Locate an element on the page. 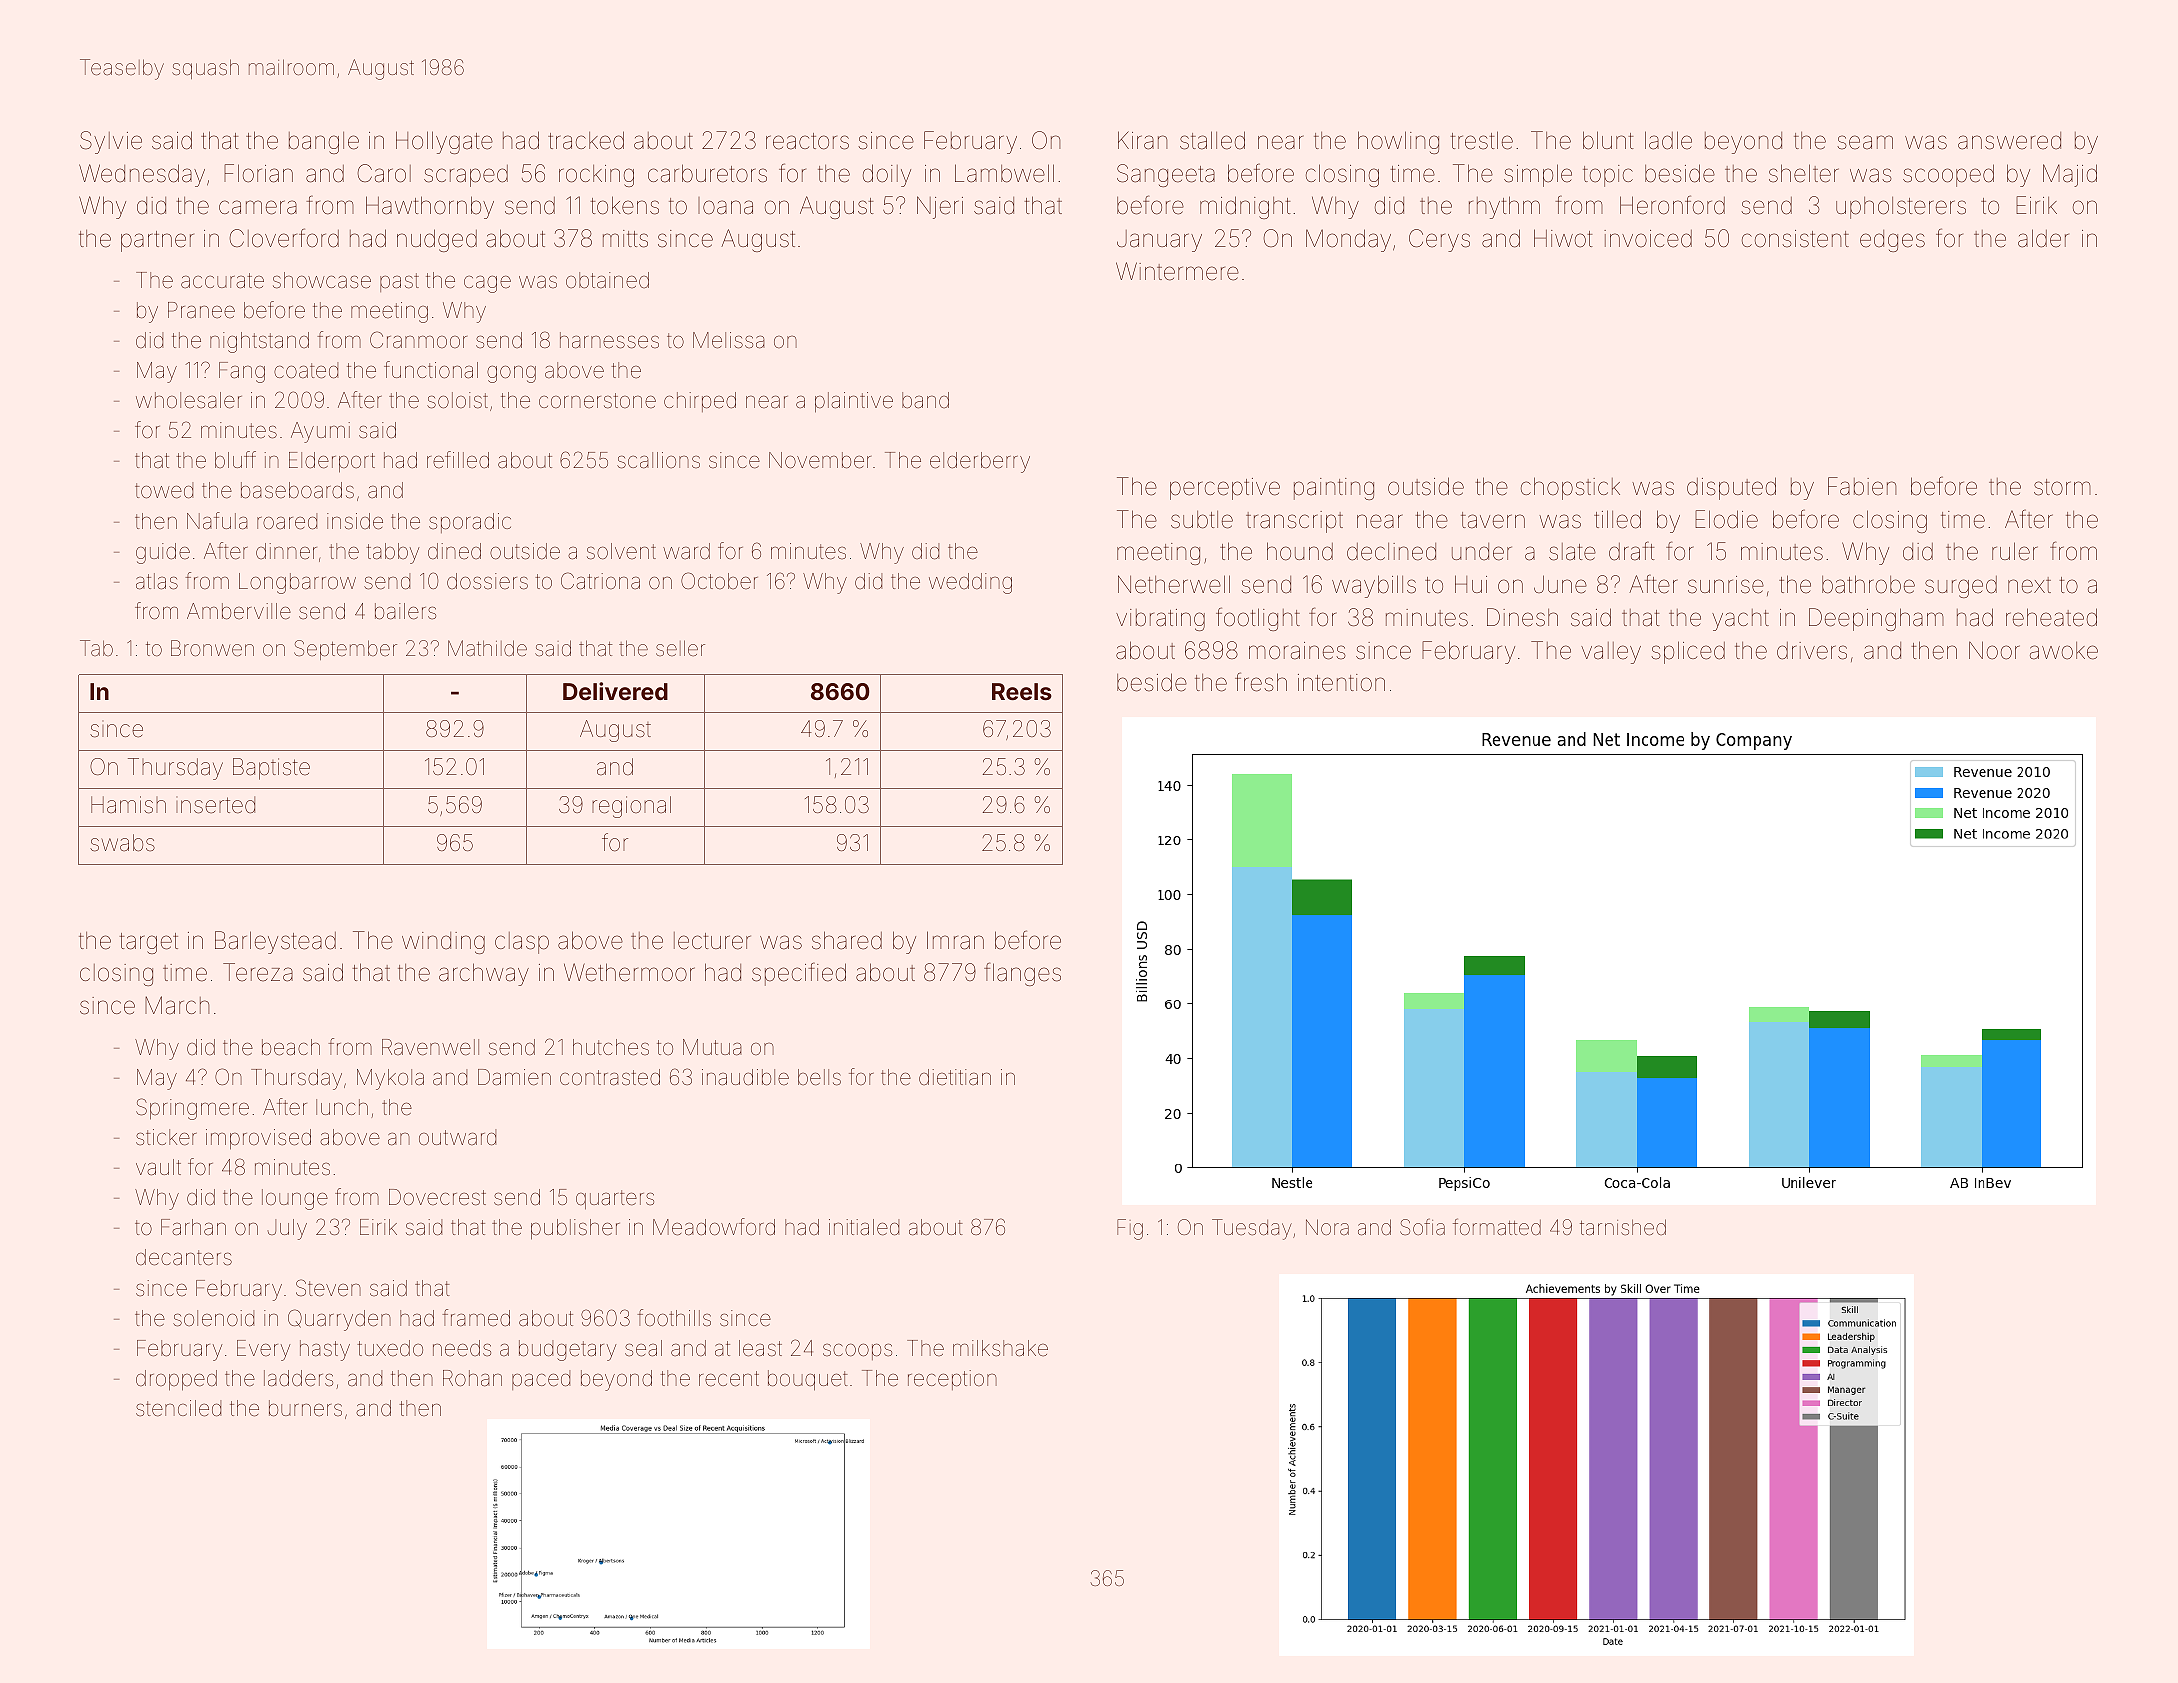 This image has height=1683, width=2178. fresh is located at coordinates (1261, 682).
